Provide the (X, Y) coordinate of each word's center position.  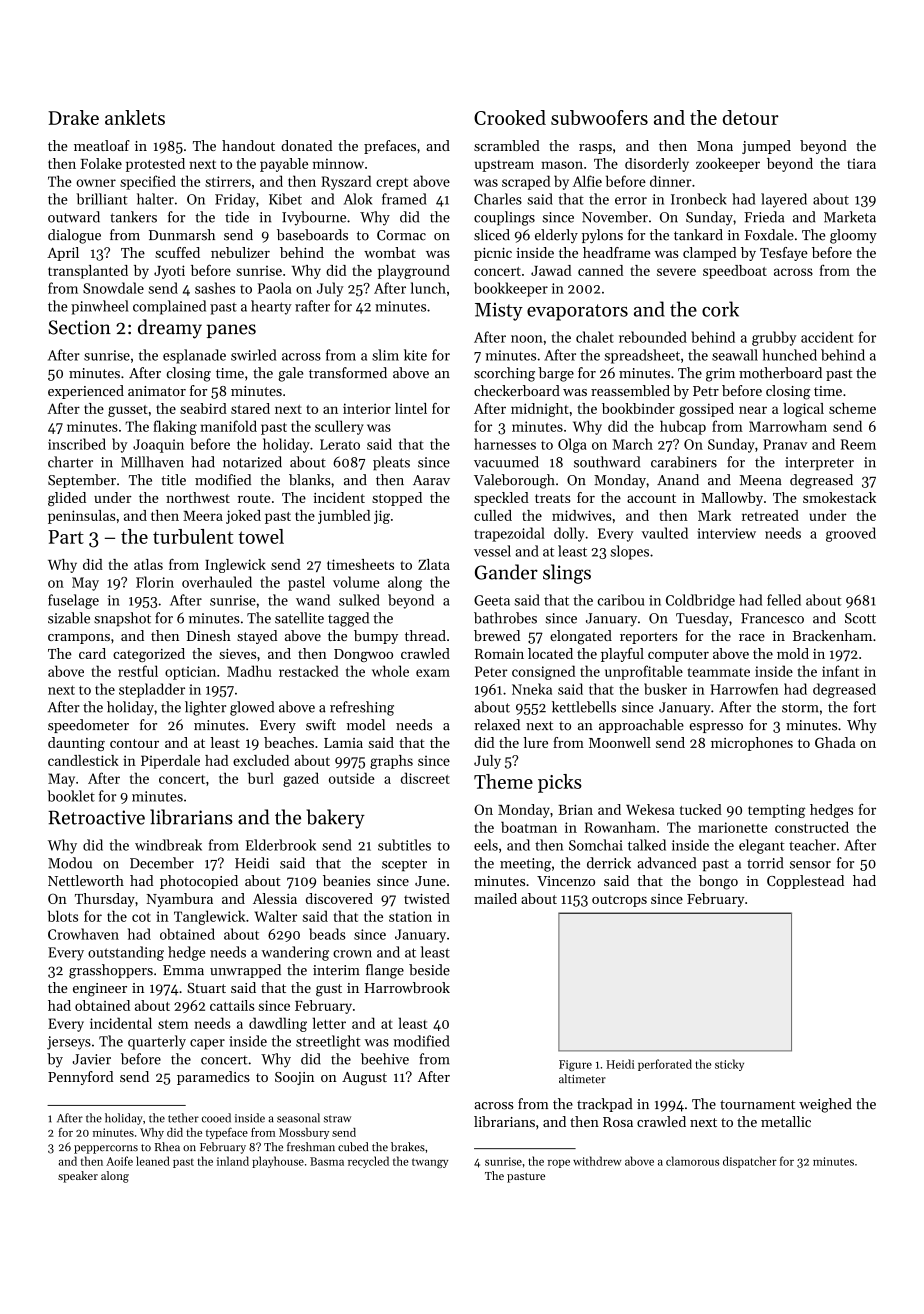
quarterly (157, 1042)
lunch (428, 288)
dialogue (74, 236)
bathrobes (505, 618)
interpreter (819, 463)
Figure (575, 1065)
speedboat (735, 272)
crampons (79, 639)
